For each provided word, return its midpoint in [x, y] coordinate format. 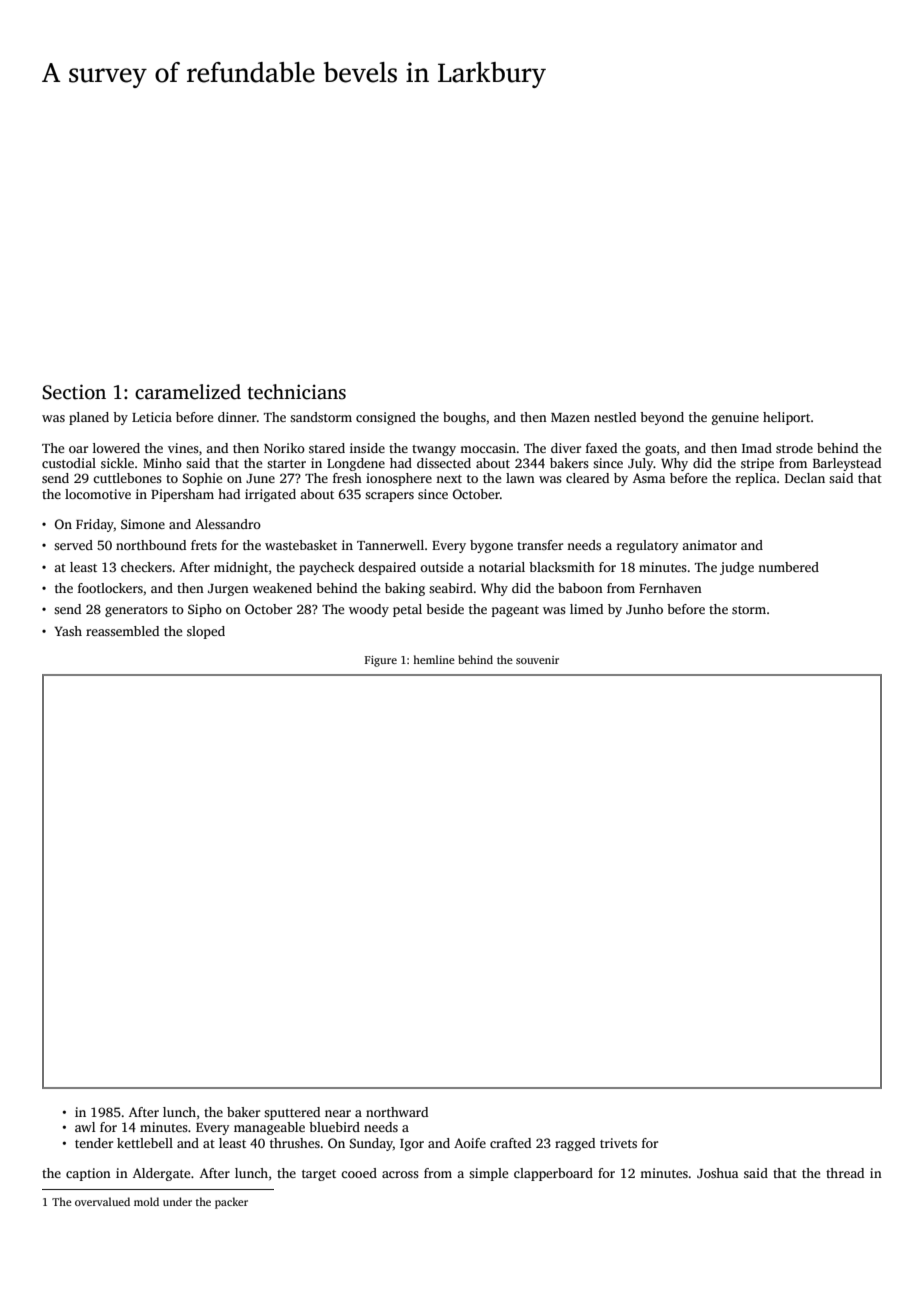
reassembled [122, 631]
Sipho [205, 610]
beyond [662, 418]
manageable [269, 1128]
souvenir [537, 660]
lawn [520, 478]
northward [397, 1112]
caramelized [188, 392]
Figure [381, 661]
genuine [735, 418]
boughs [464, 418]
